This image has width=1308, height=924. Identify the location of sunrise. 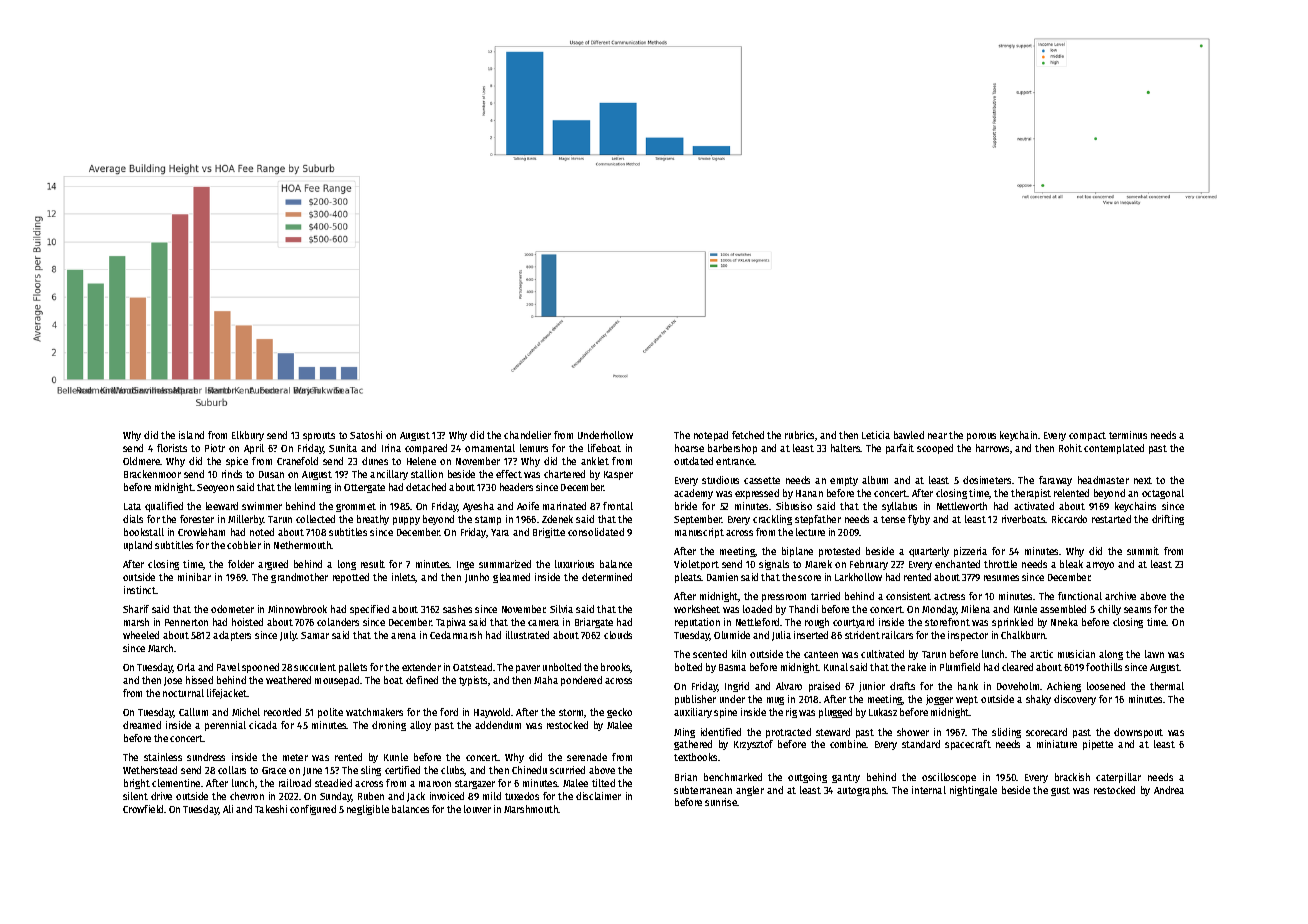
(721, 802).
